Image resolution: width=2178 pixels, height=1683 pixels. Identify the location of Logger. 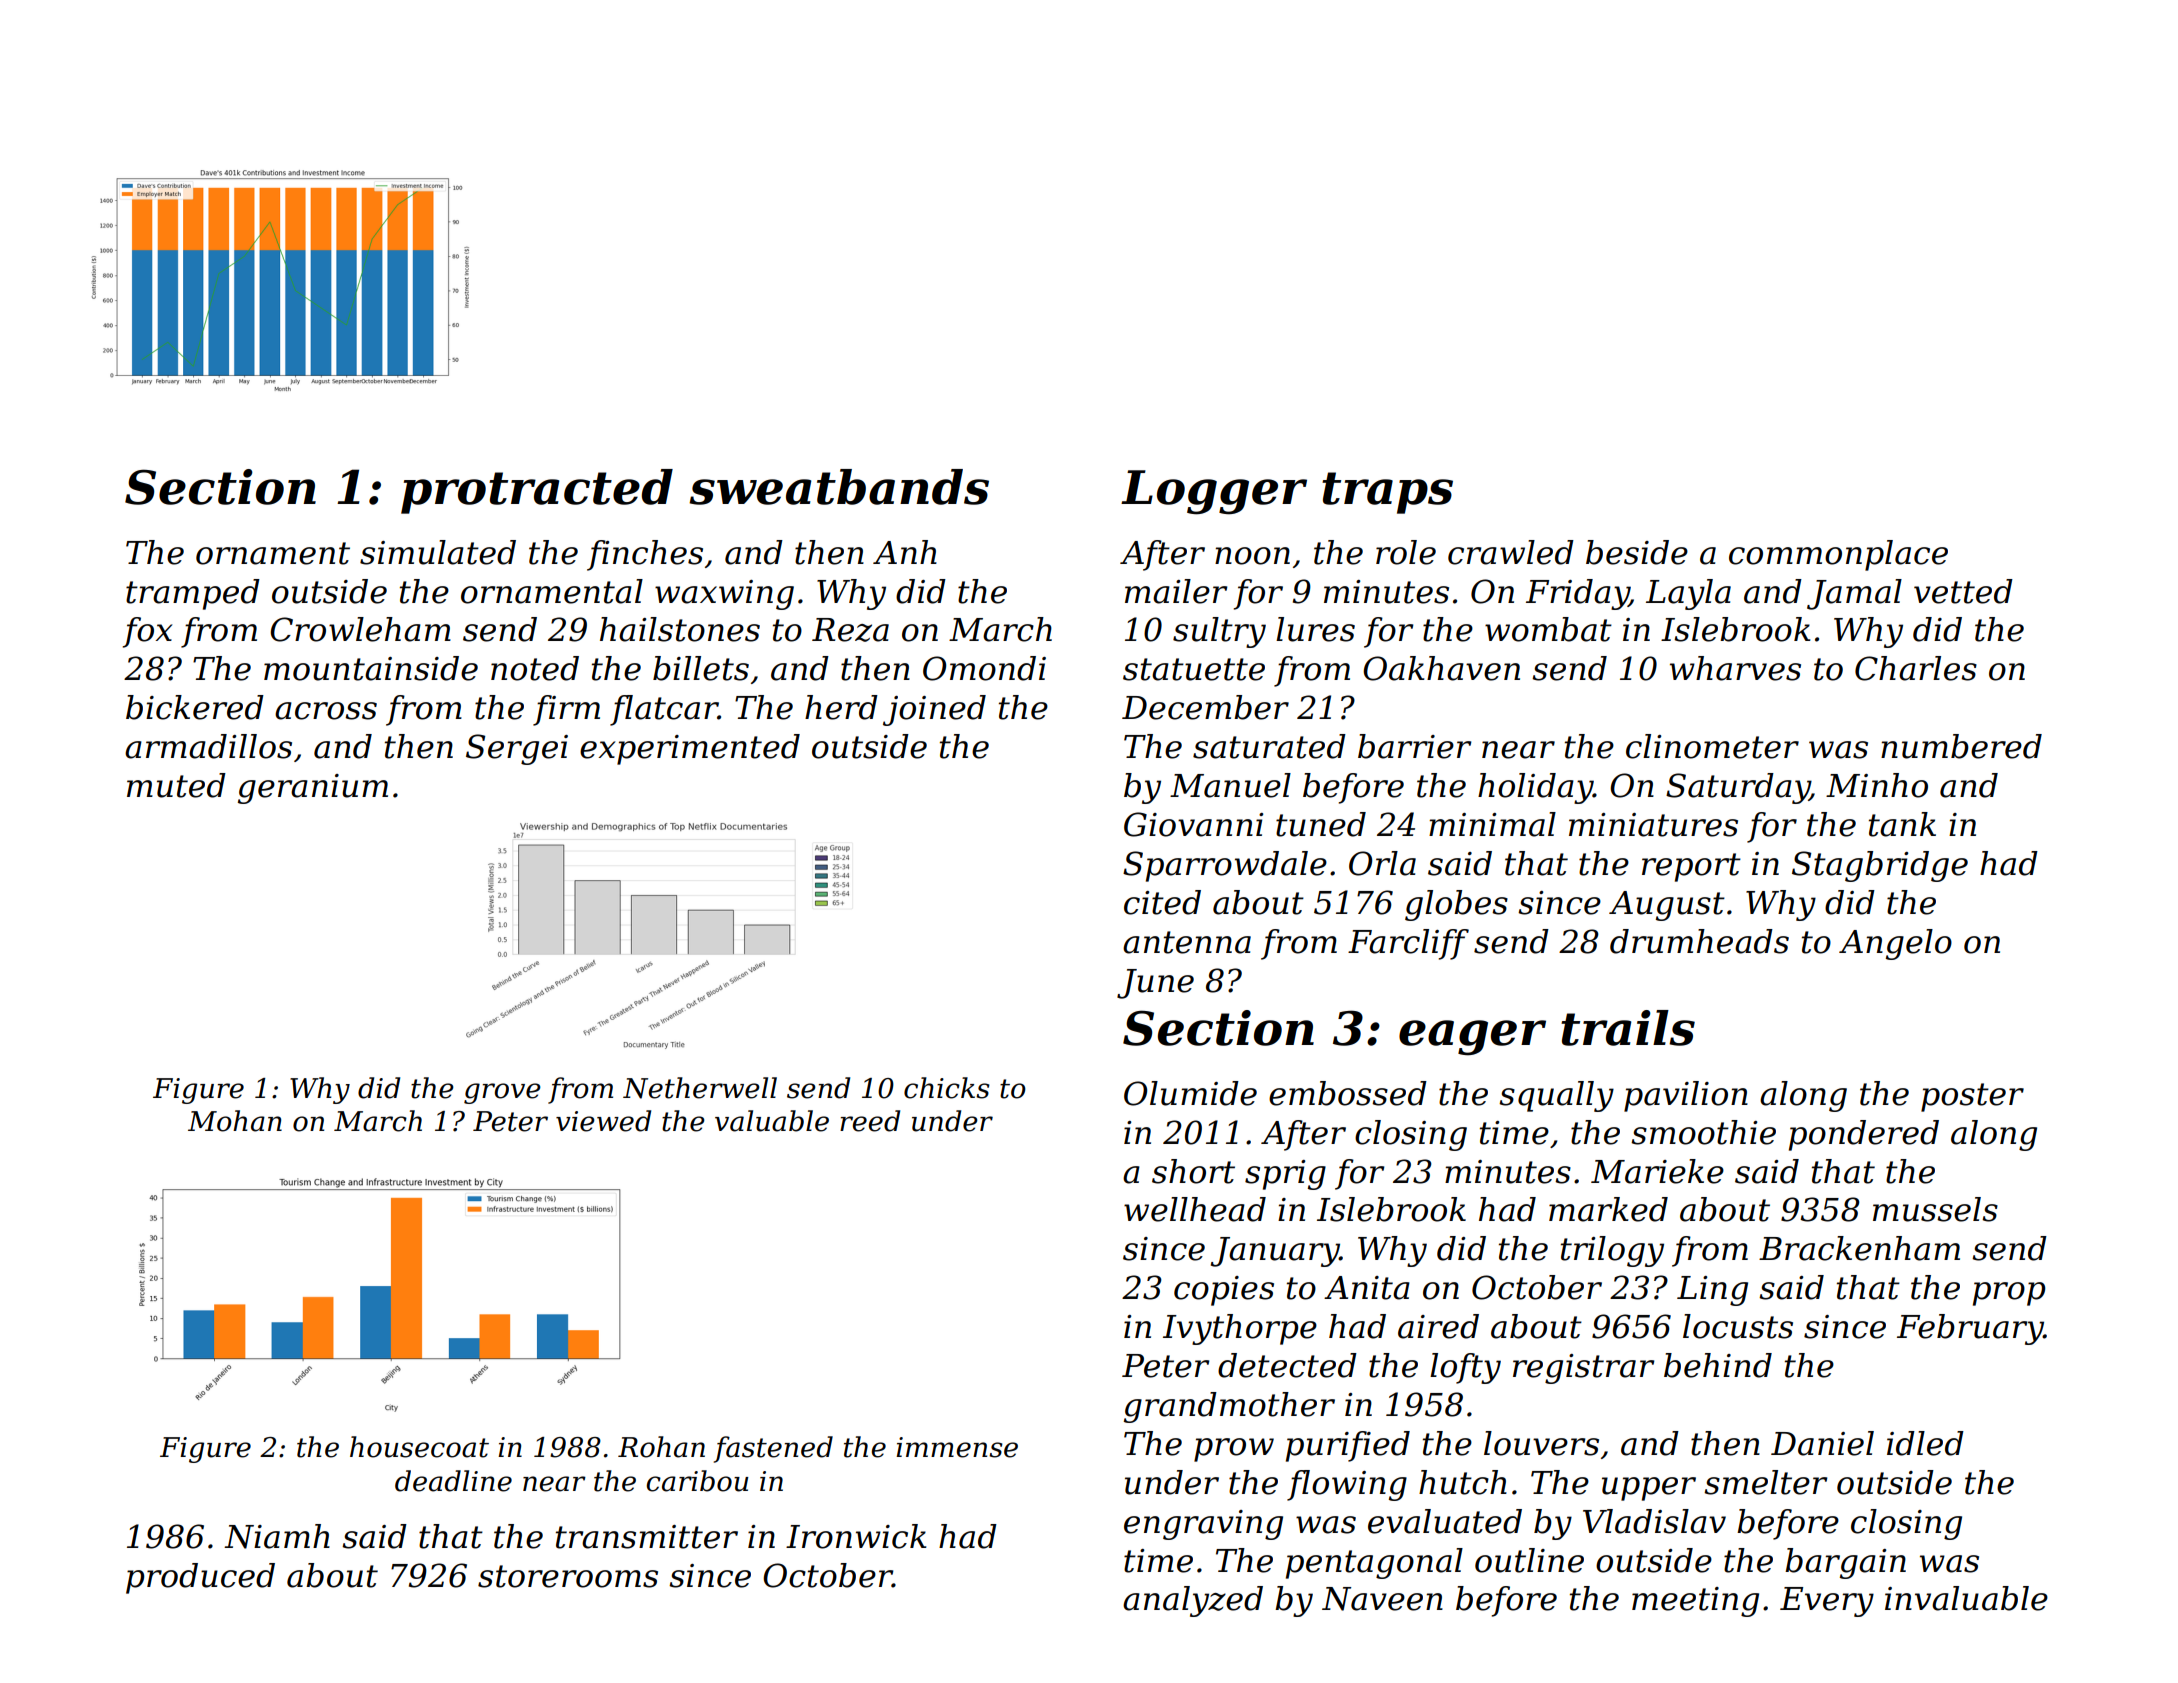
(1214, 492).
